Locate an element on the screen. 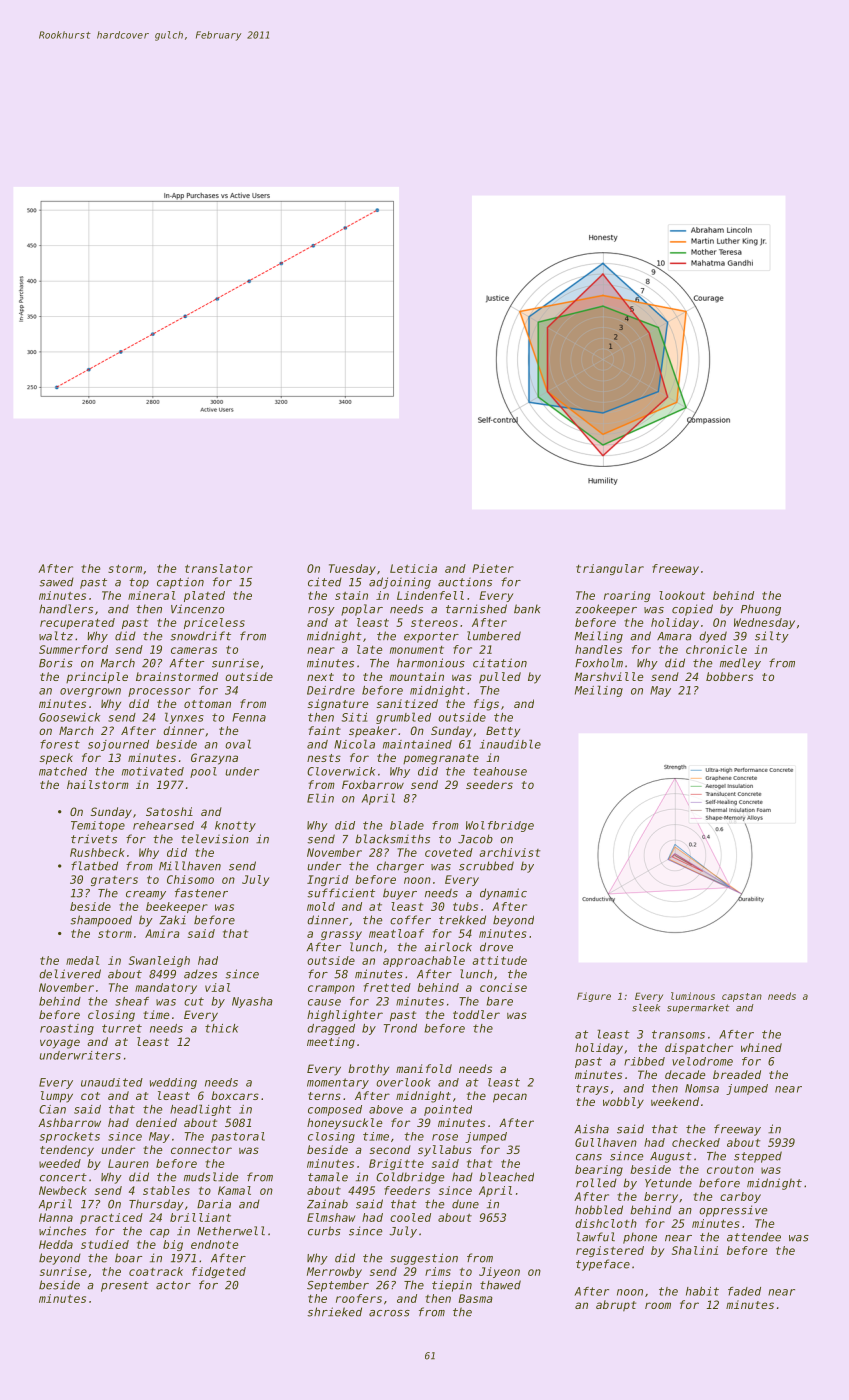 Image resolution: width=849 pixels, height=1400 pixels. triangular is located at coordinates (610, 569).
